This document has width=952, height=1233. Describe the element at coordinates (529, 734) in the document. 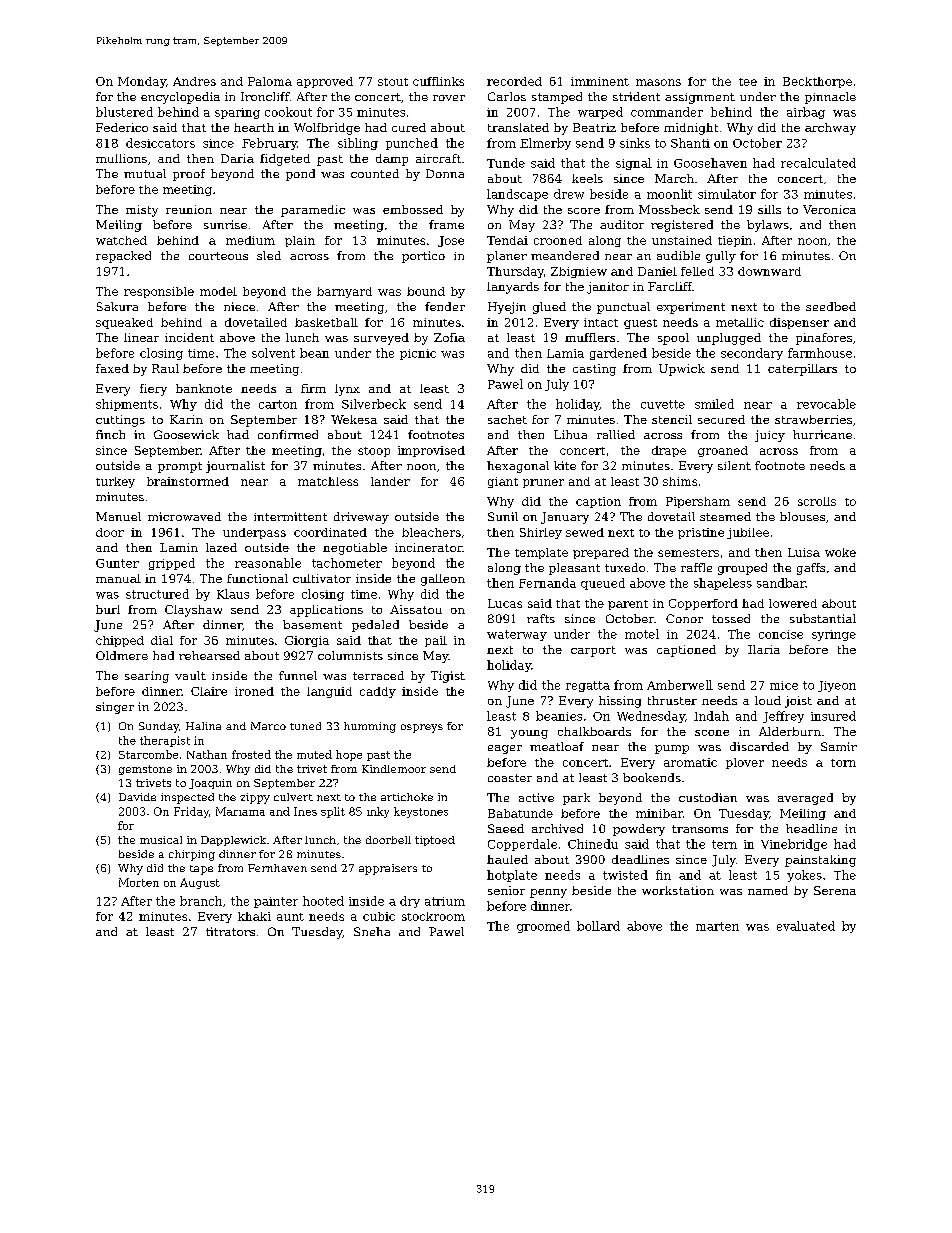

I see `young` at that location.
